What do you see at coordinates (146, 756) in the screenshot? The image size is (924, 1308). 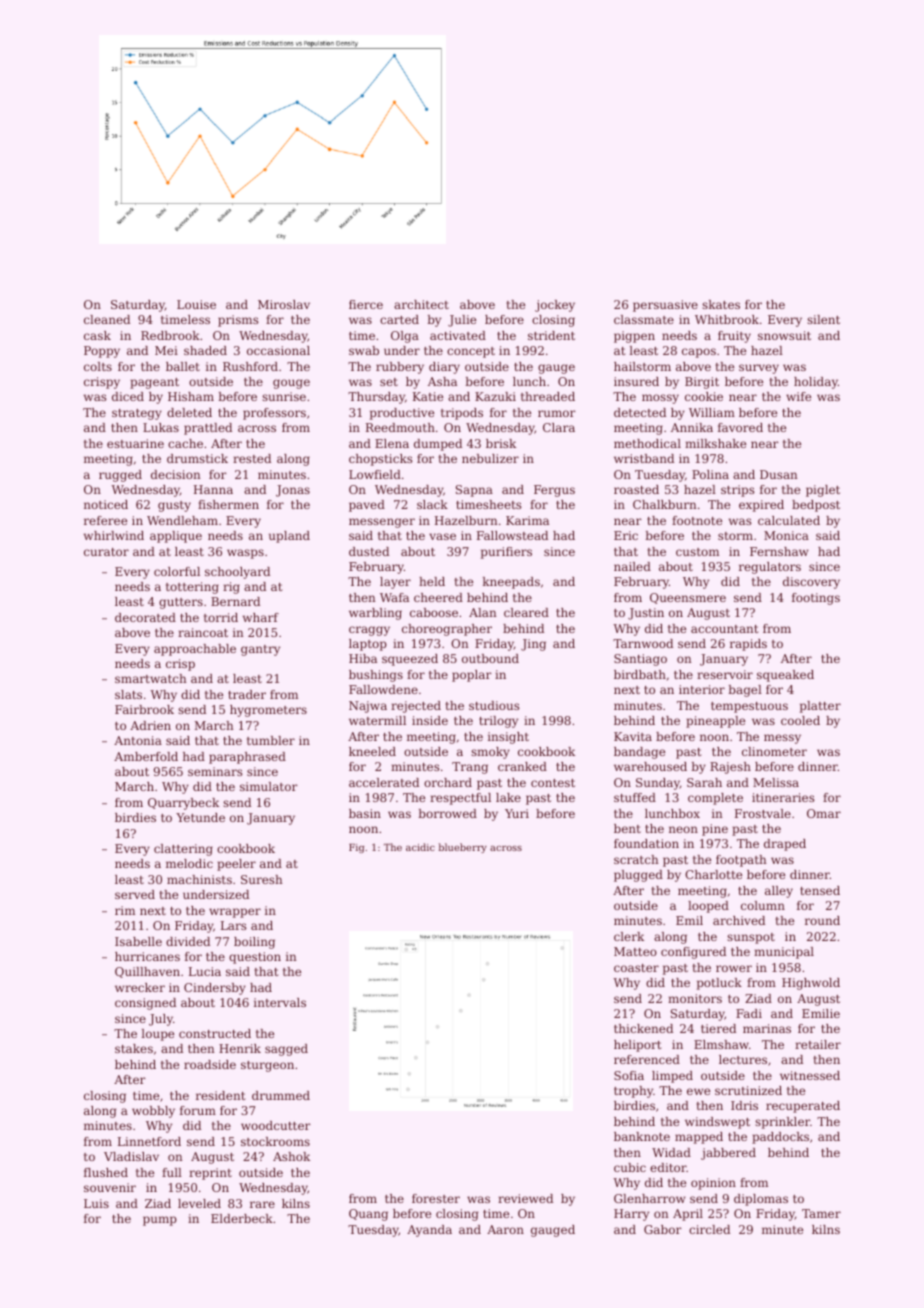 I see `Amberfold` at bounding box center [146, 756].
